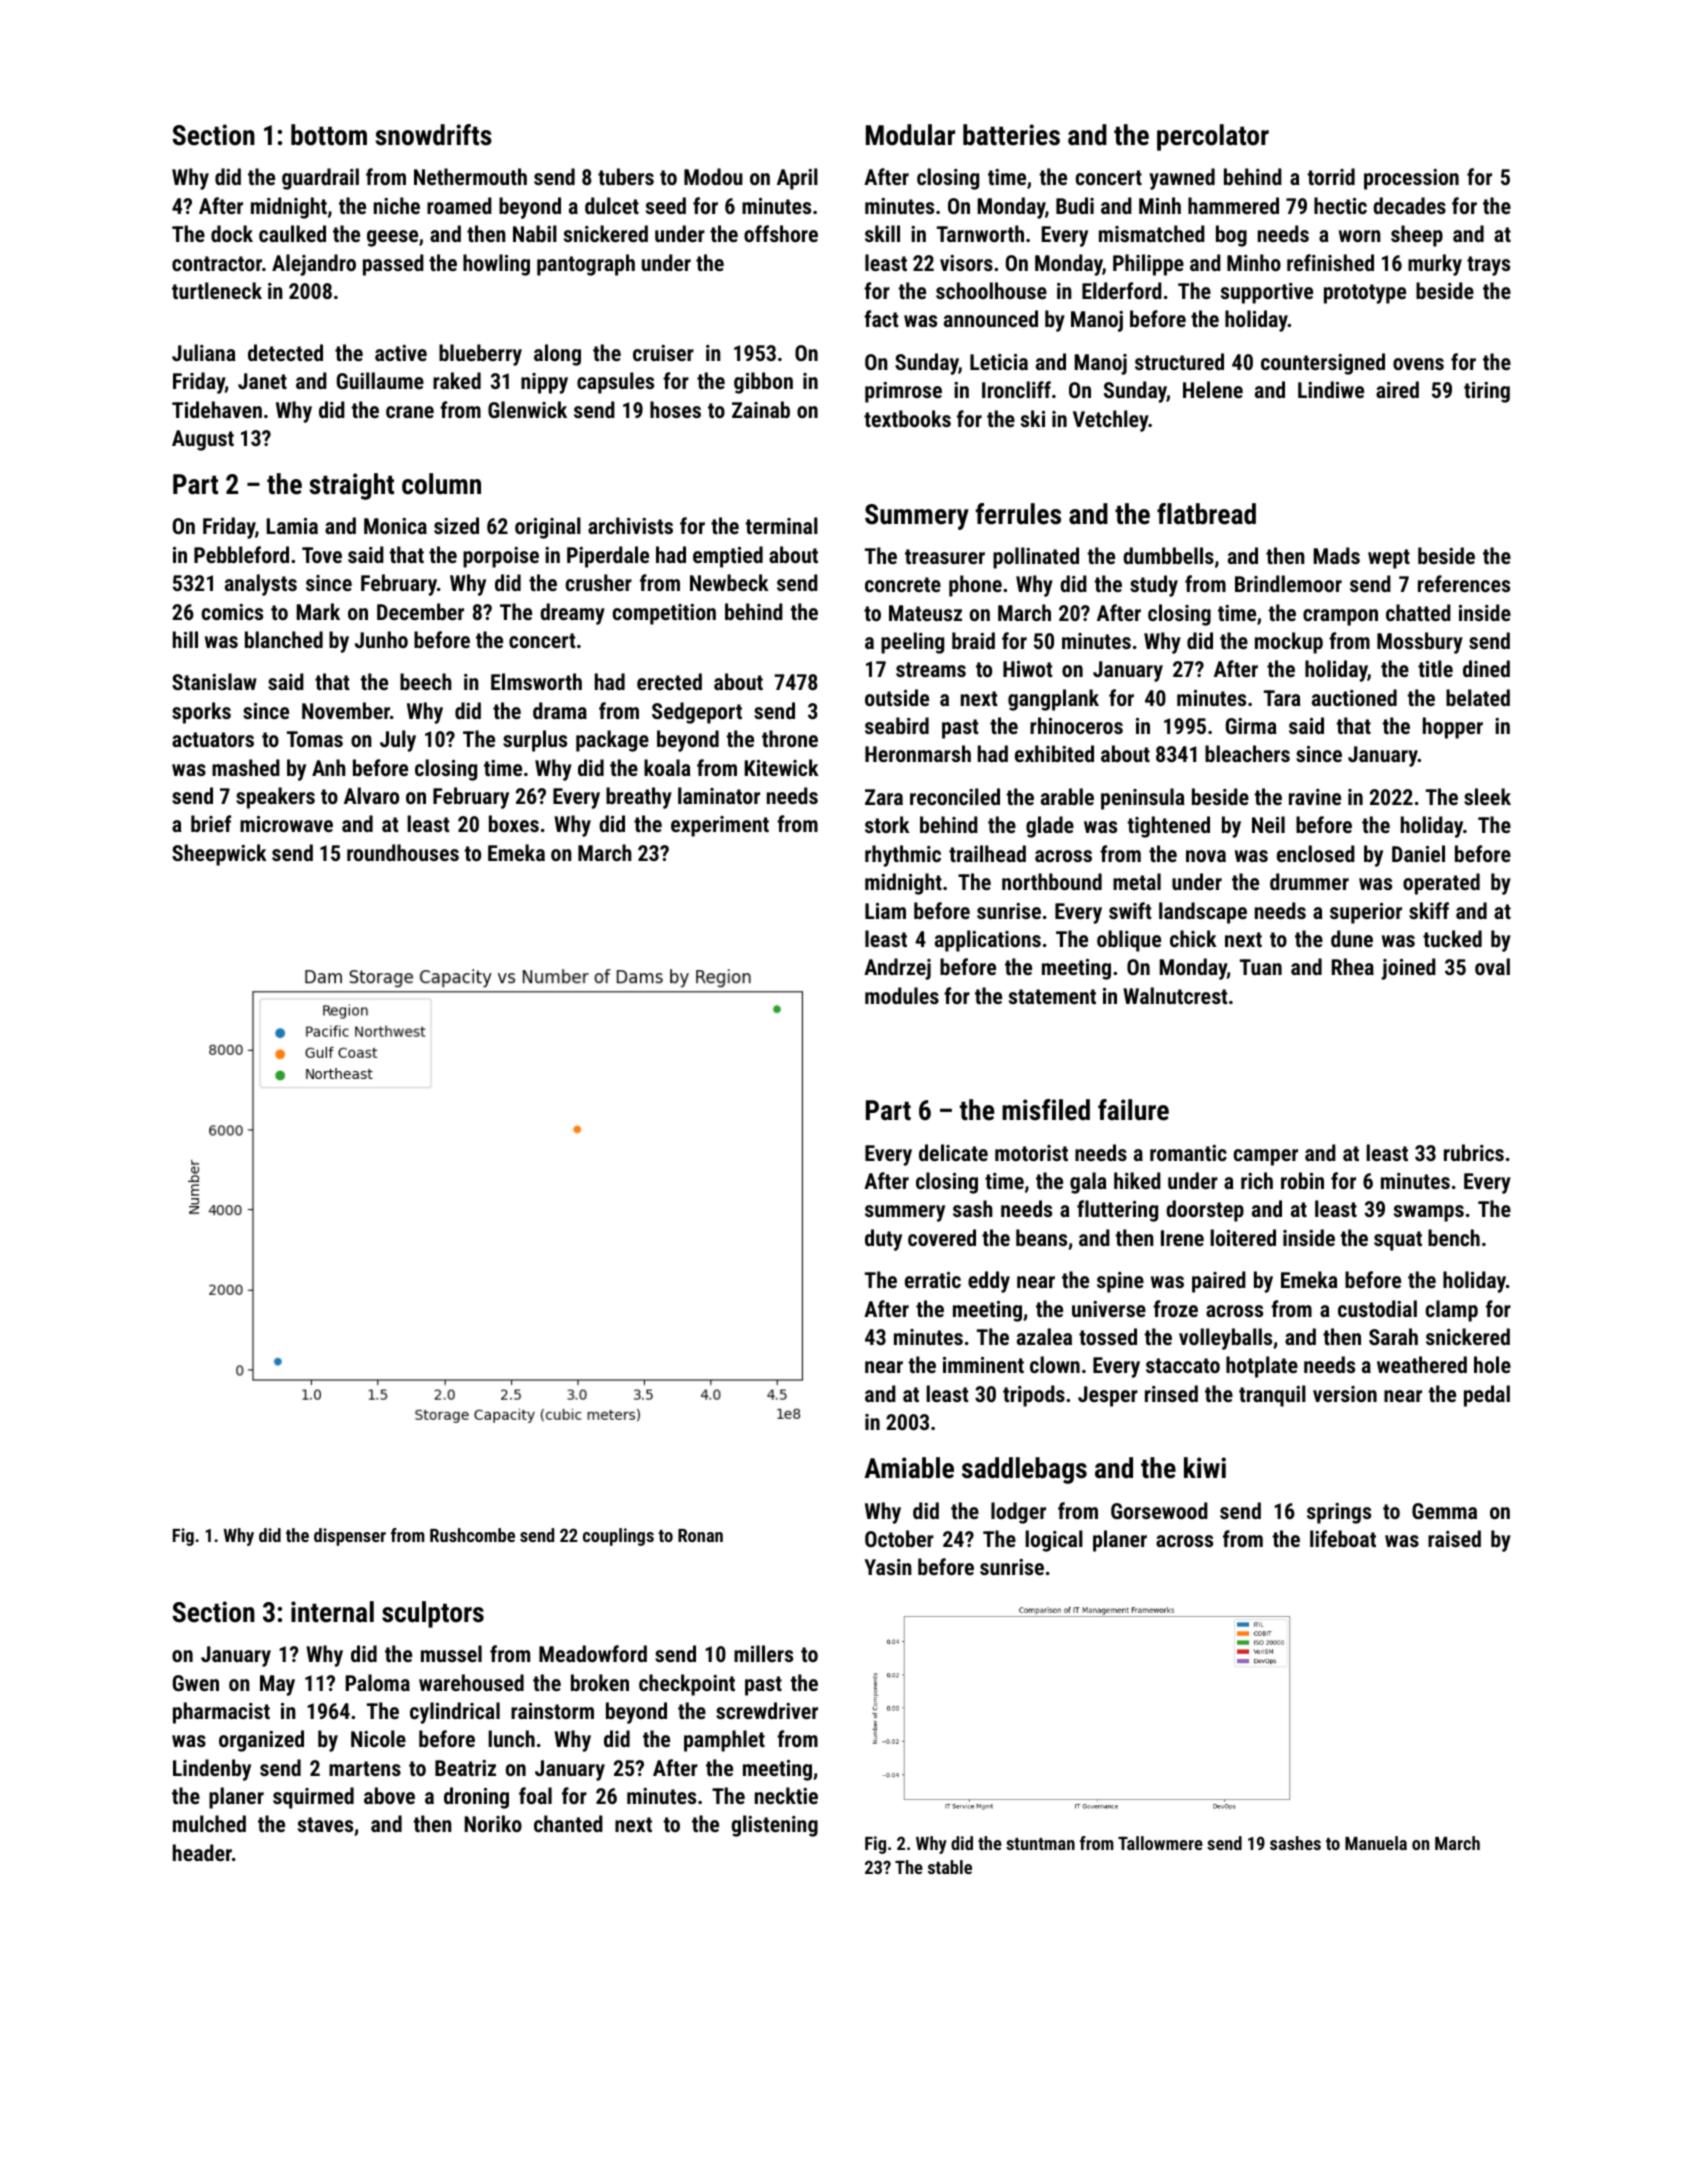 Image resolution: width=1683 pixels, height=2178 pixels. What do you see at coordinates (196, 1683) in the screenshot?
I see `Gwen` at bounding box center [196, 1683].
